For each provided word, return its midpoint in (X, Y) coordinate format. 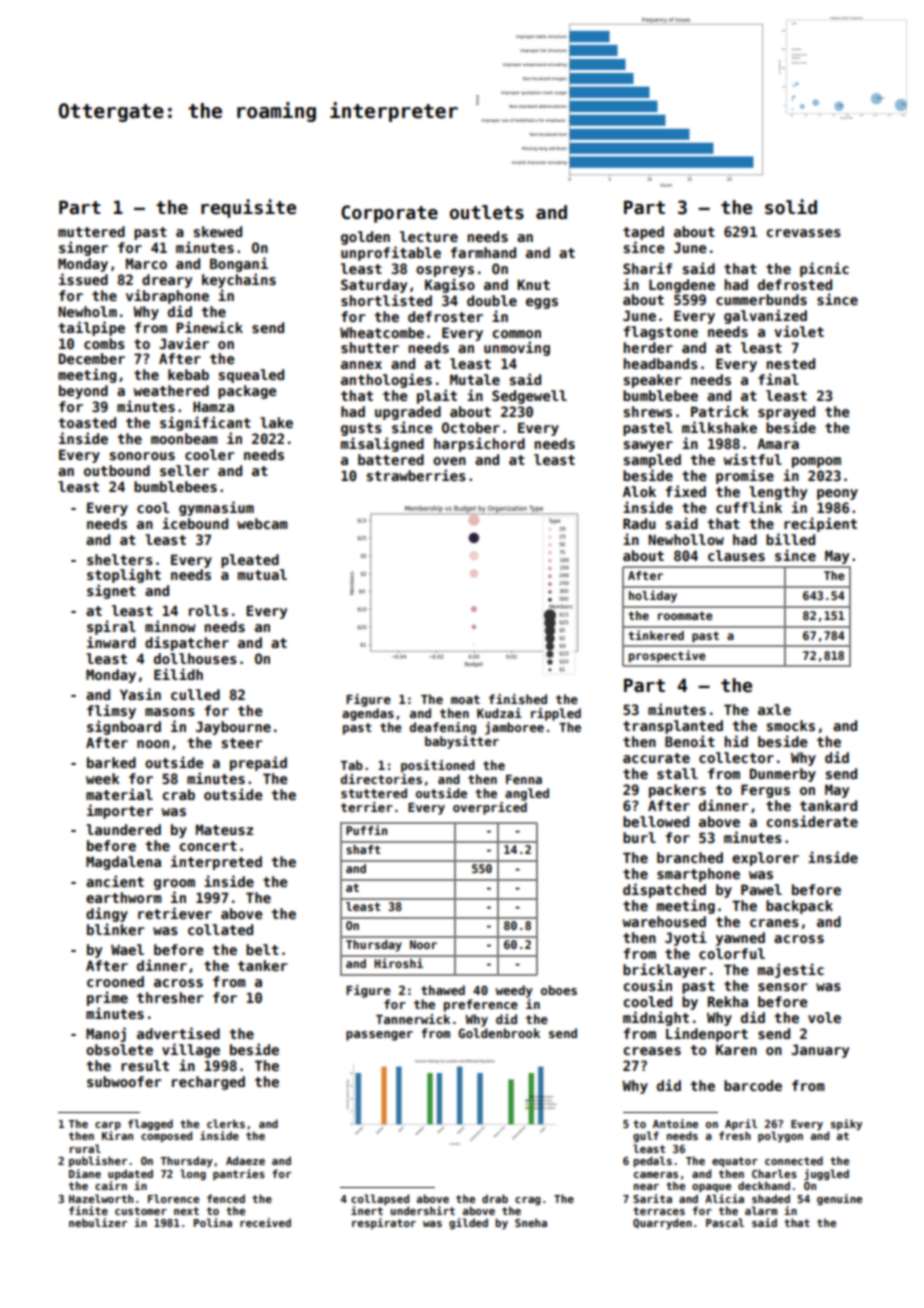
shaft (363, 849)
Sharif (647, 268)
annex (361, 365)
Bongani (239, 264)
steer (242, 743)
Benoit (690, 741)
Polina (213, 1222)
